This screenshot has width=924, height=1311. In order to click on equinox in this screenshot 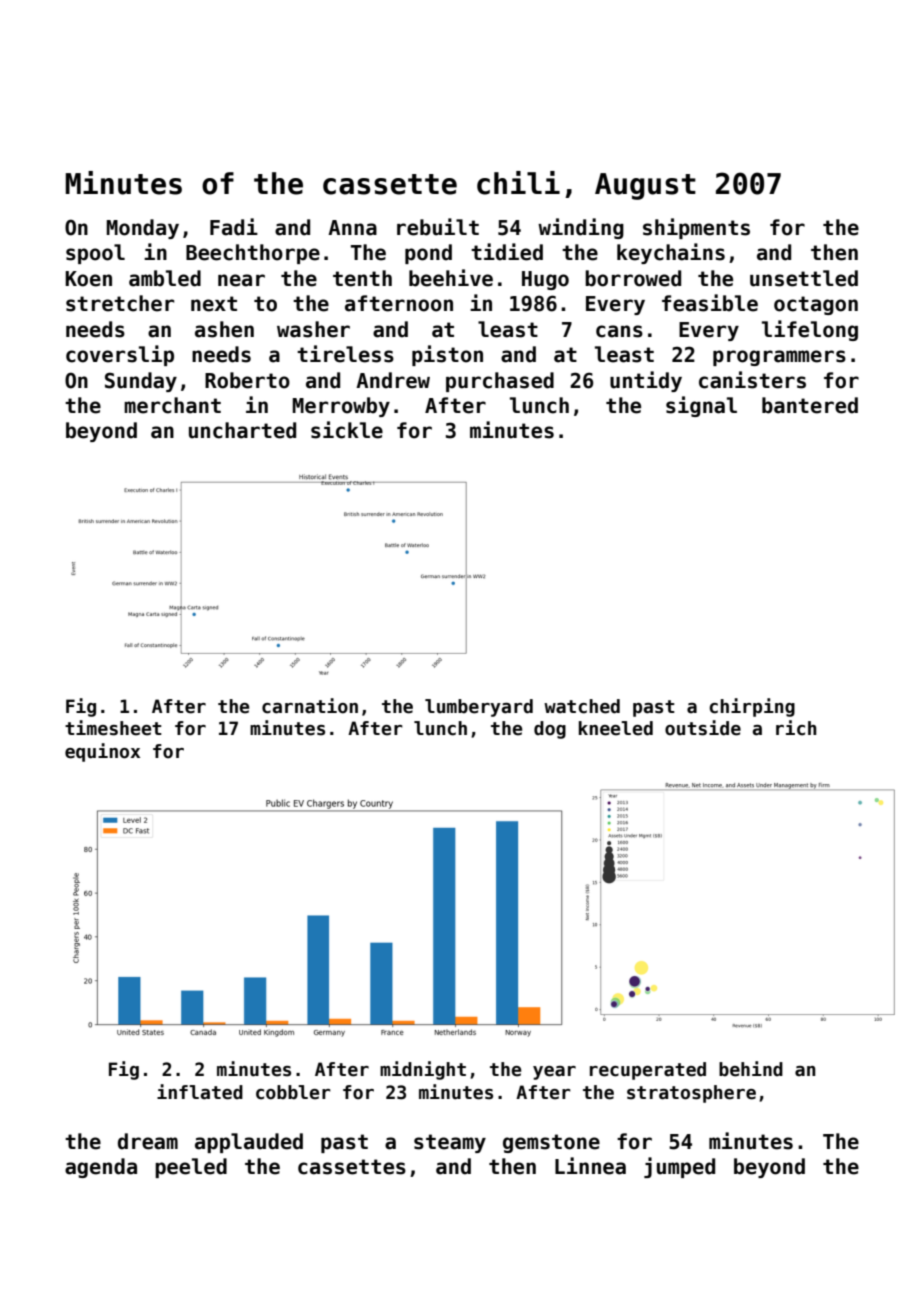, I will do `click(102, 752)`.
